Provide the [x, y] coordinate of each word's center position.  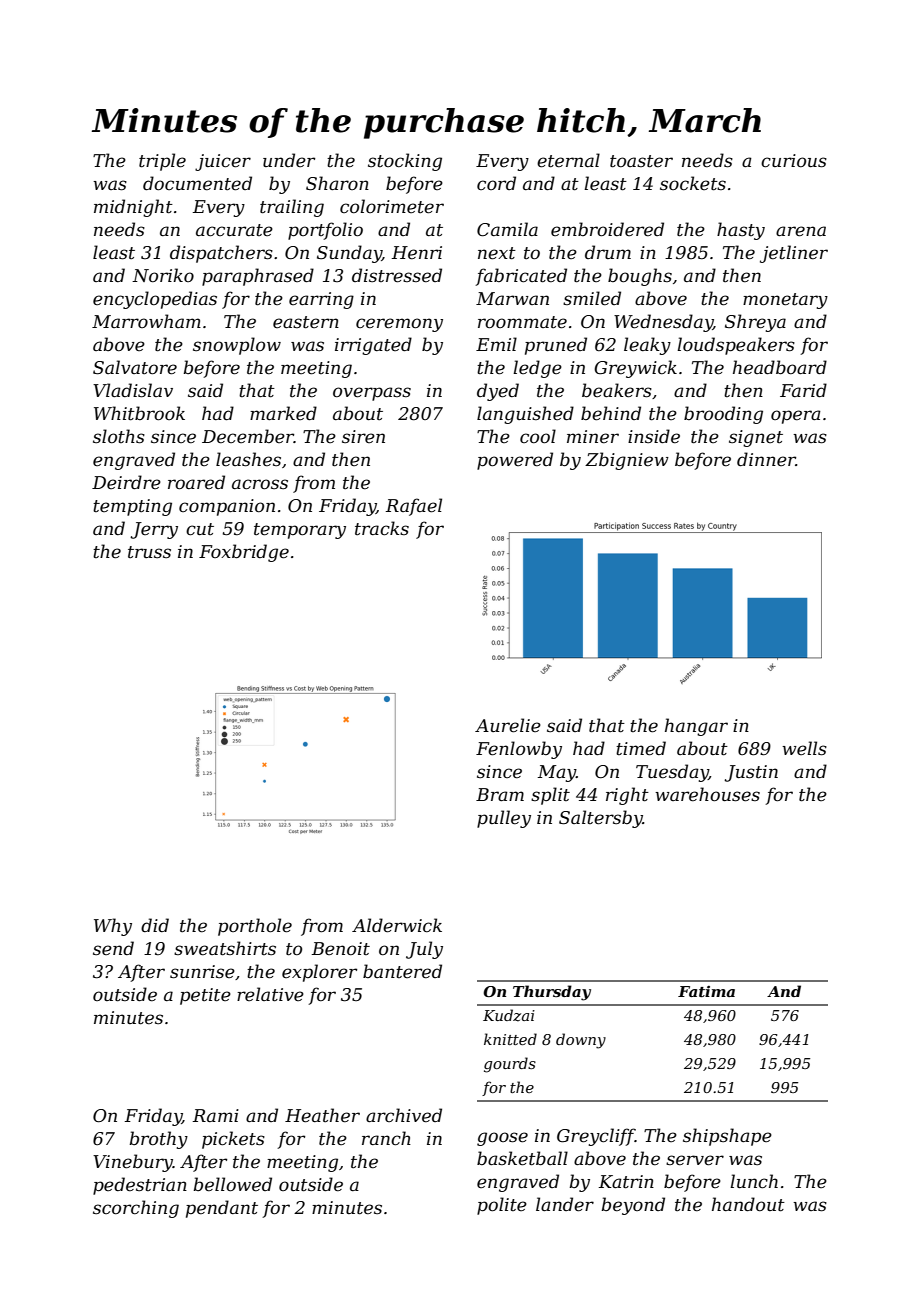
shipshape [727, 1137]
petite [205, 996]
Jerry [154, 530]
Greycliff [596, 1137]
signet [756, 438]
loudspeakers [736, 346]
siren [363, 436]
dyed [498, 392]
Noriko [163, 275]
